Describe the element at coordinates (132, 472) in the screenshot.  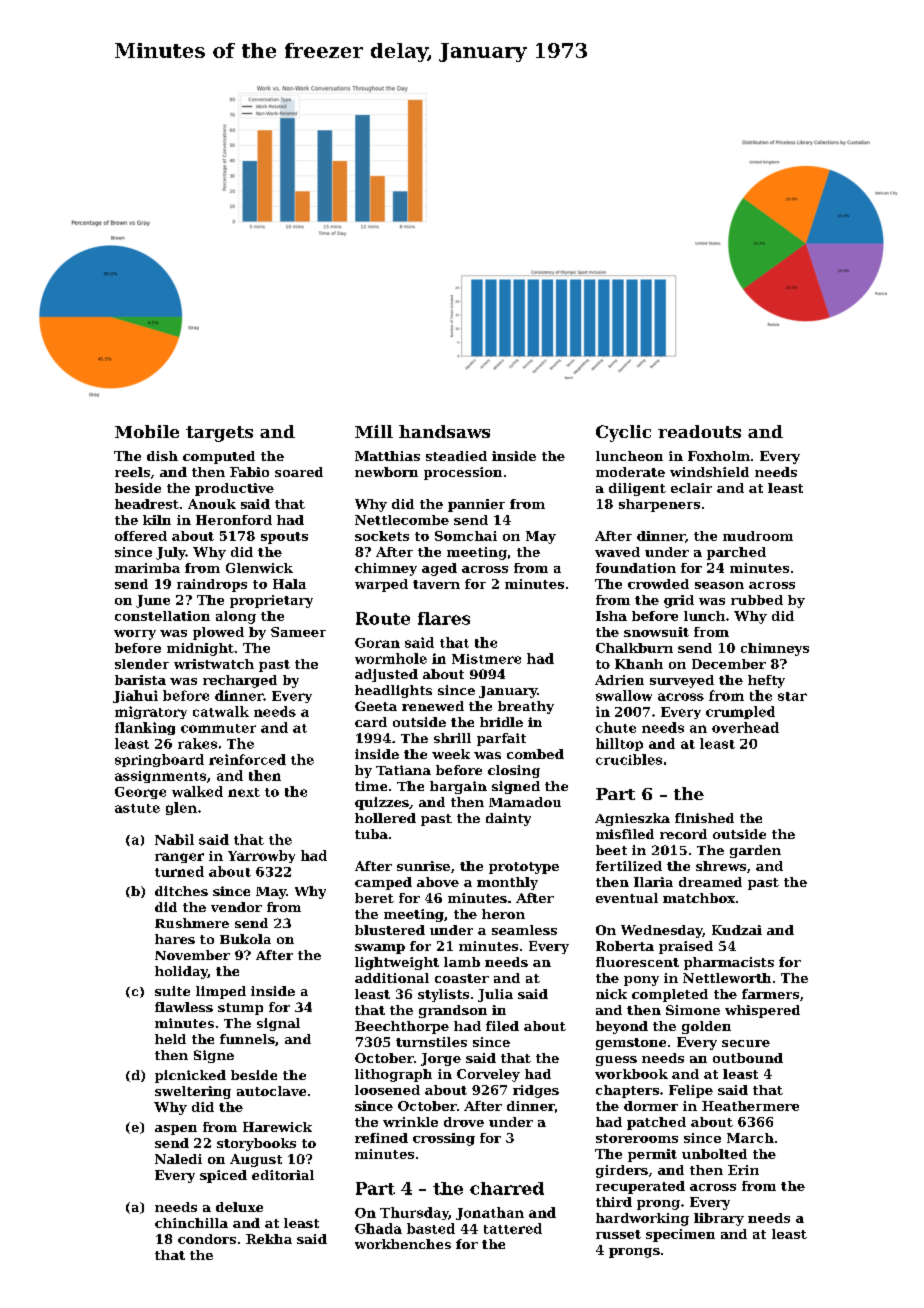
I see `reels` at that location.
